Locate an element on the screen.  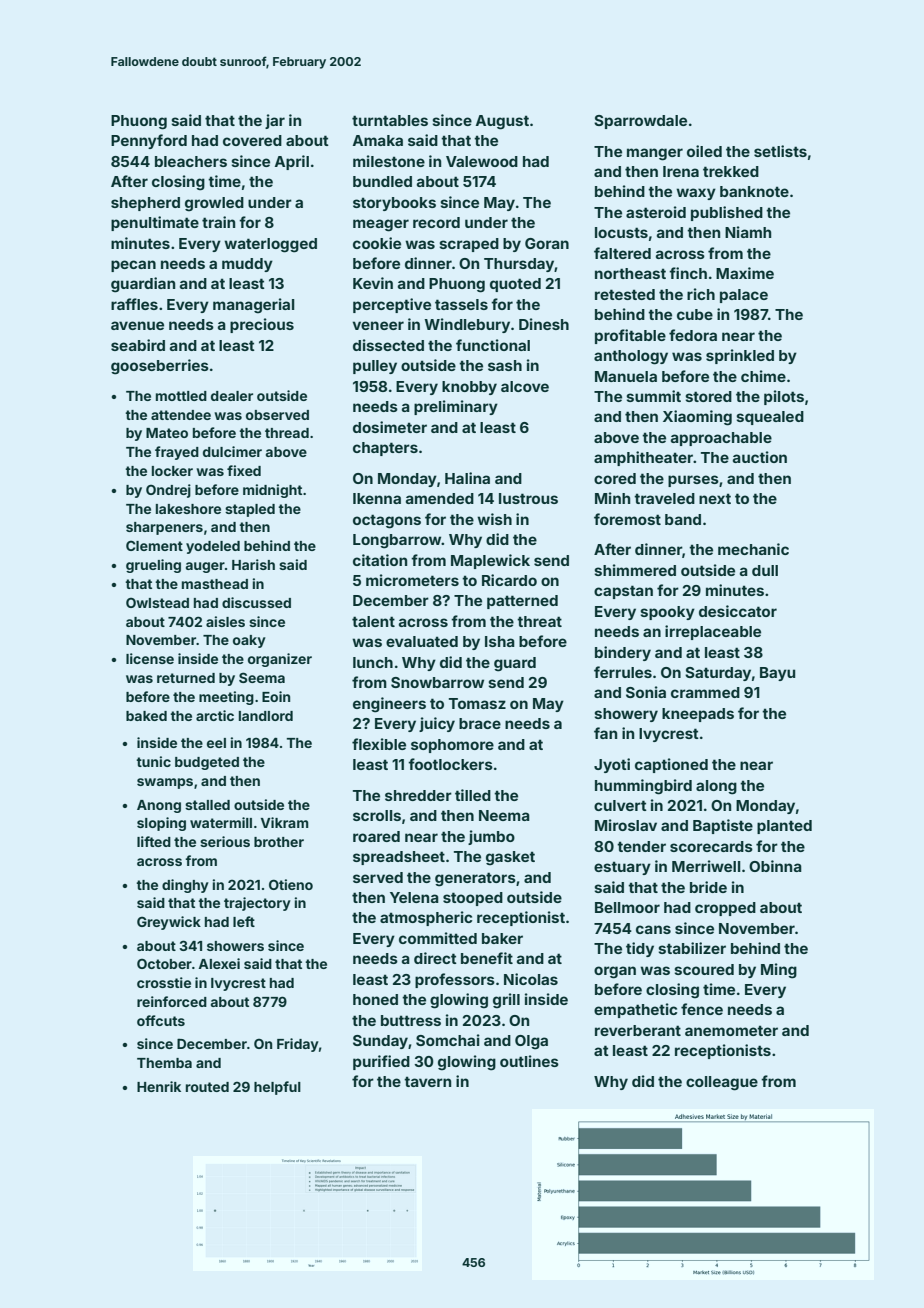
Alexei is located at coordinates (219, 963).
